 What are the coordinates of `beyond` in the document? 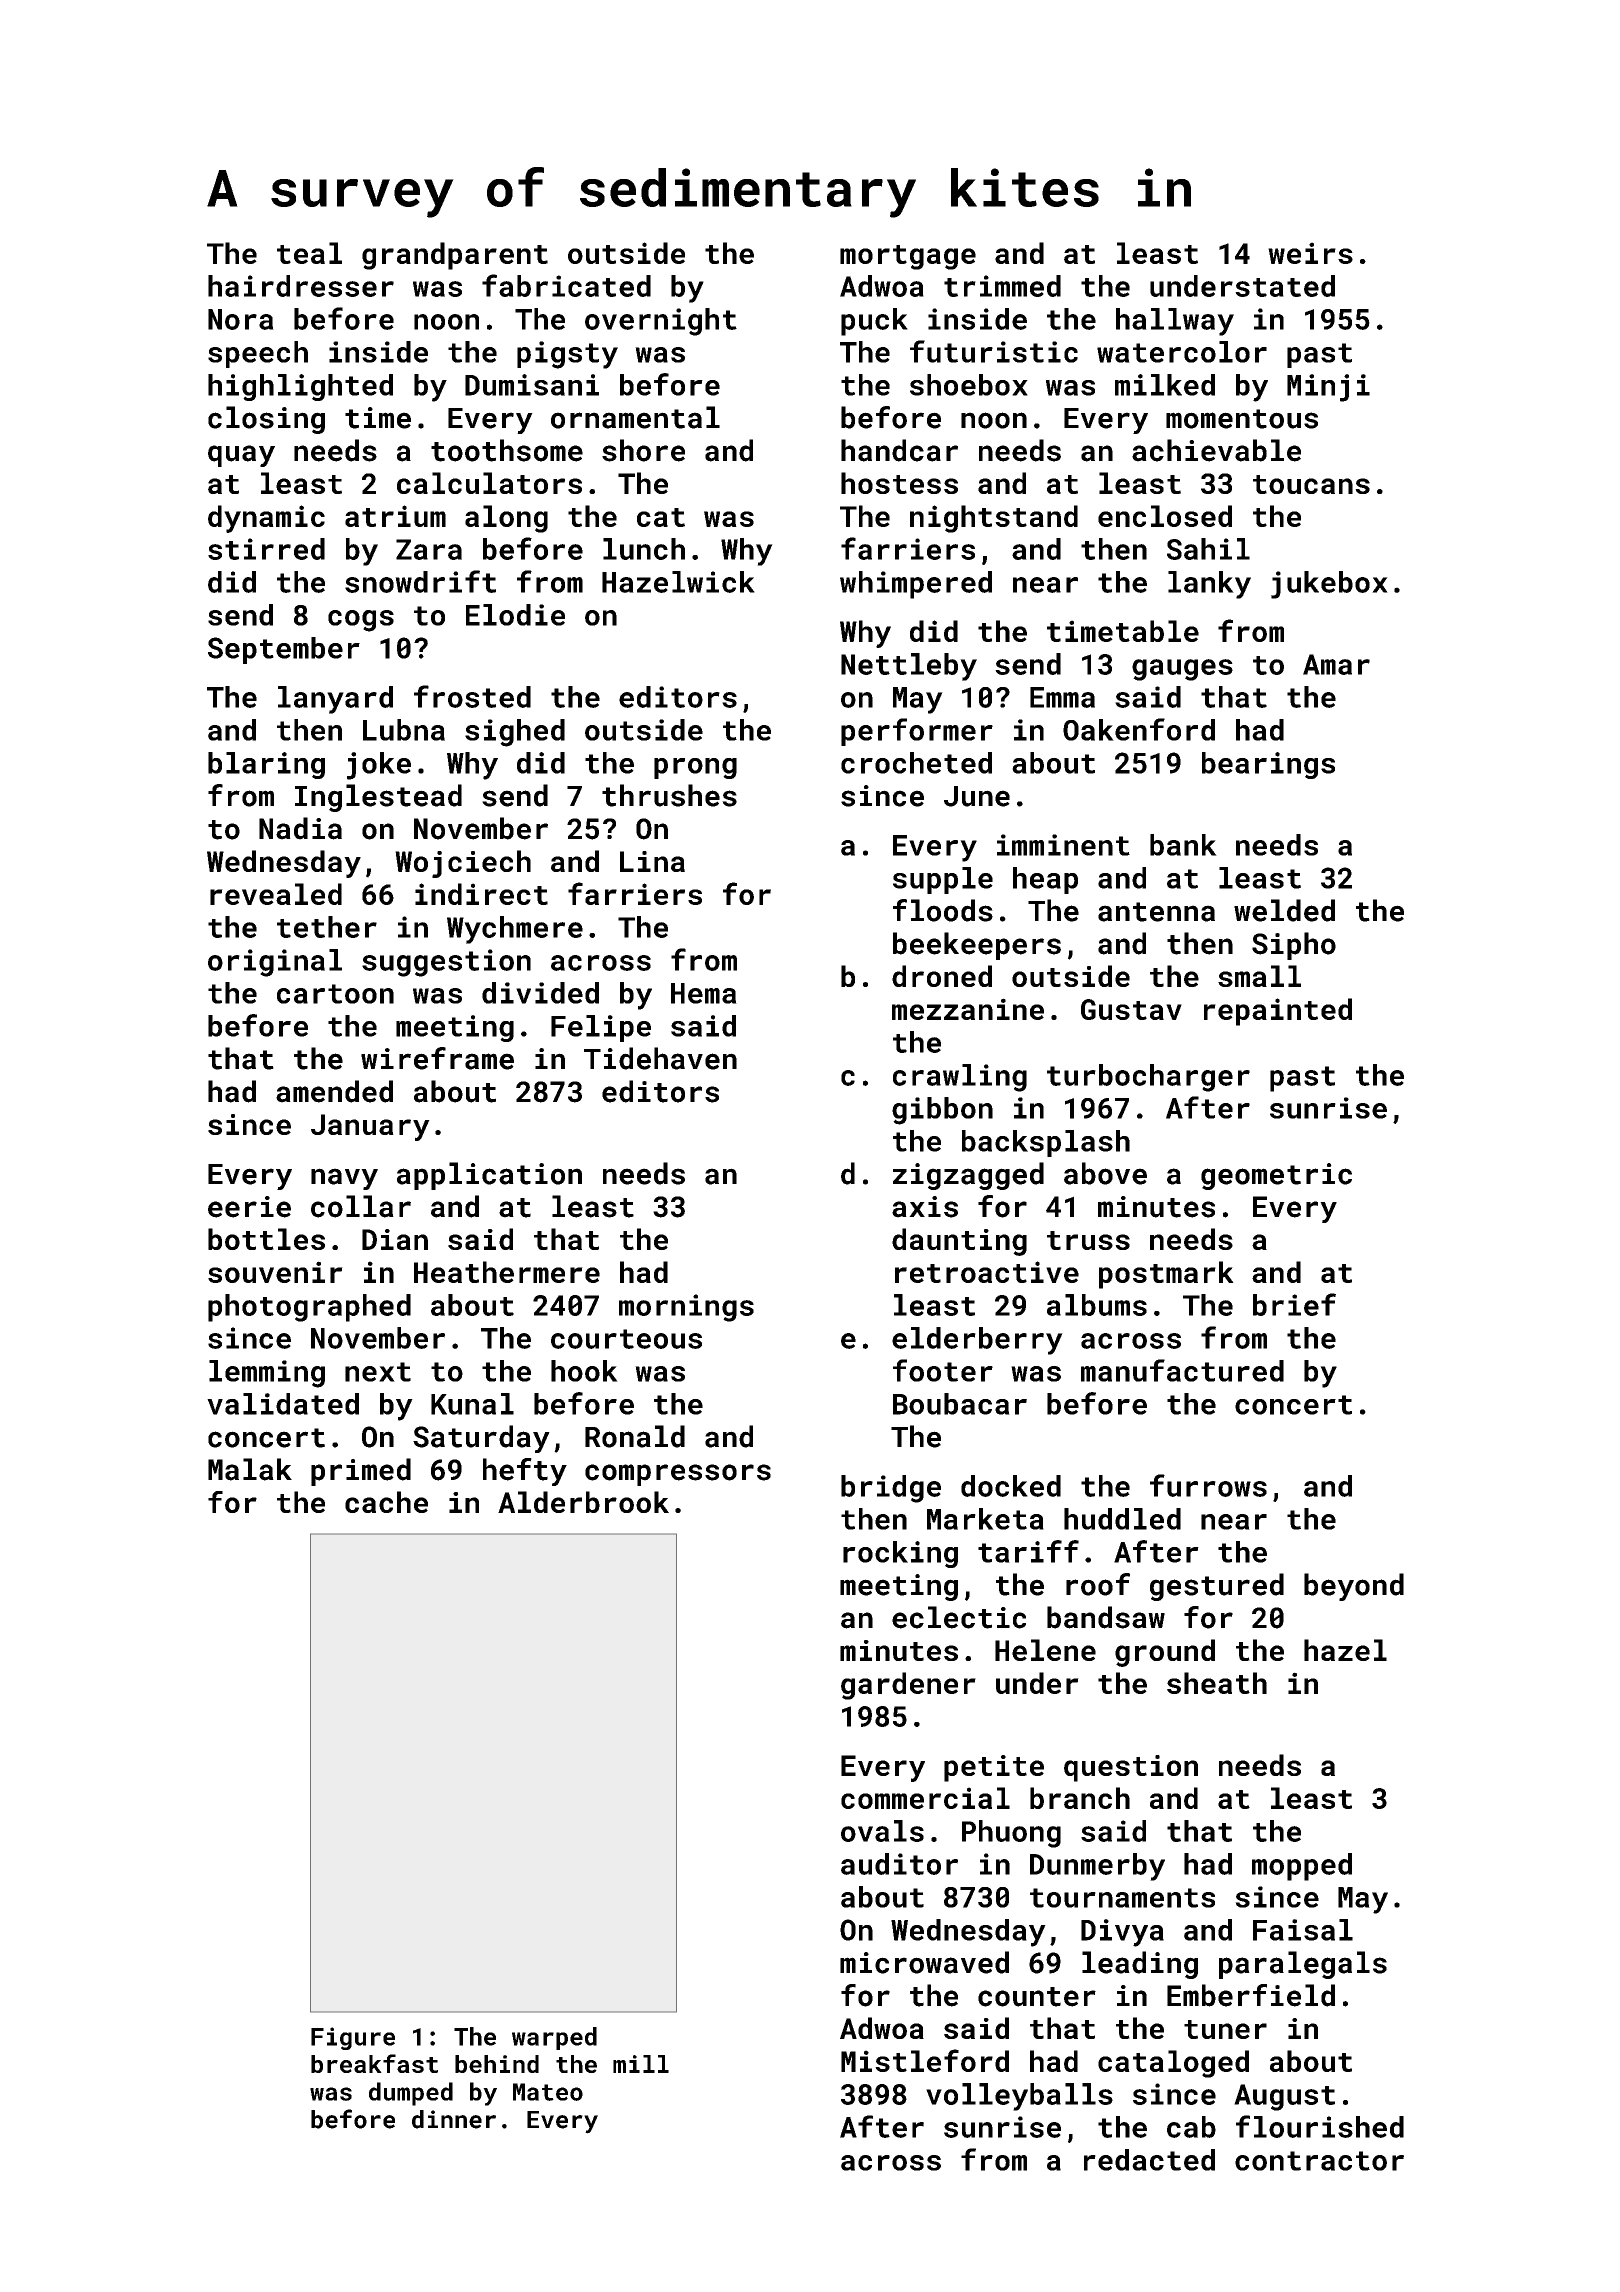 It's located at (1354, 1587).
